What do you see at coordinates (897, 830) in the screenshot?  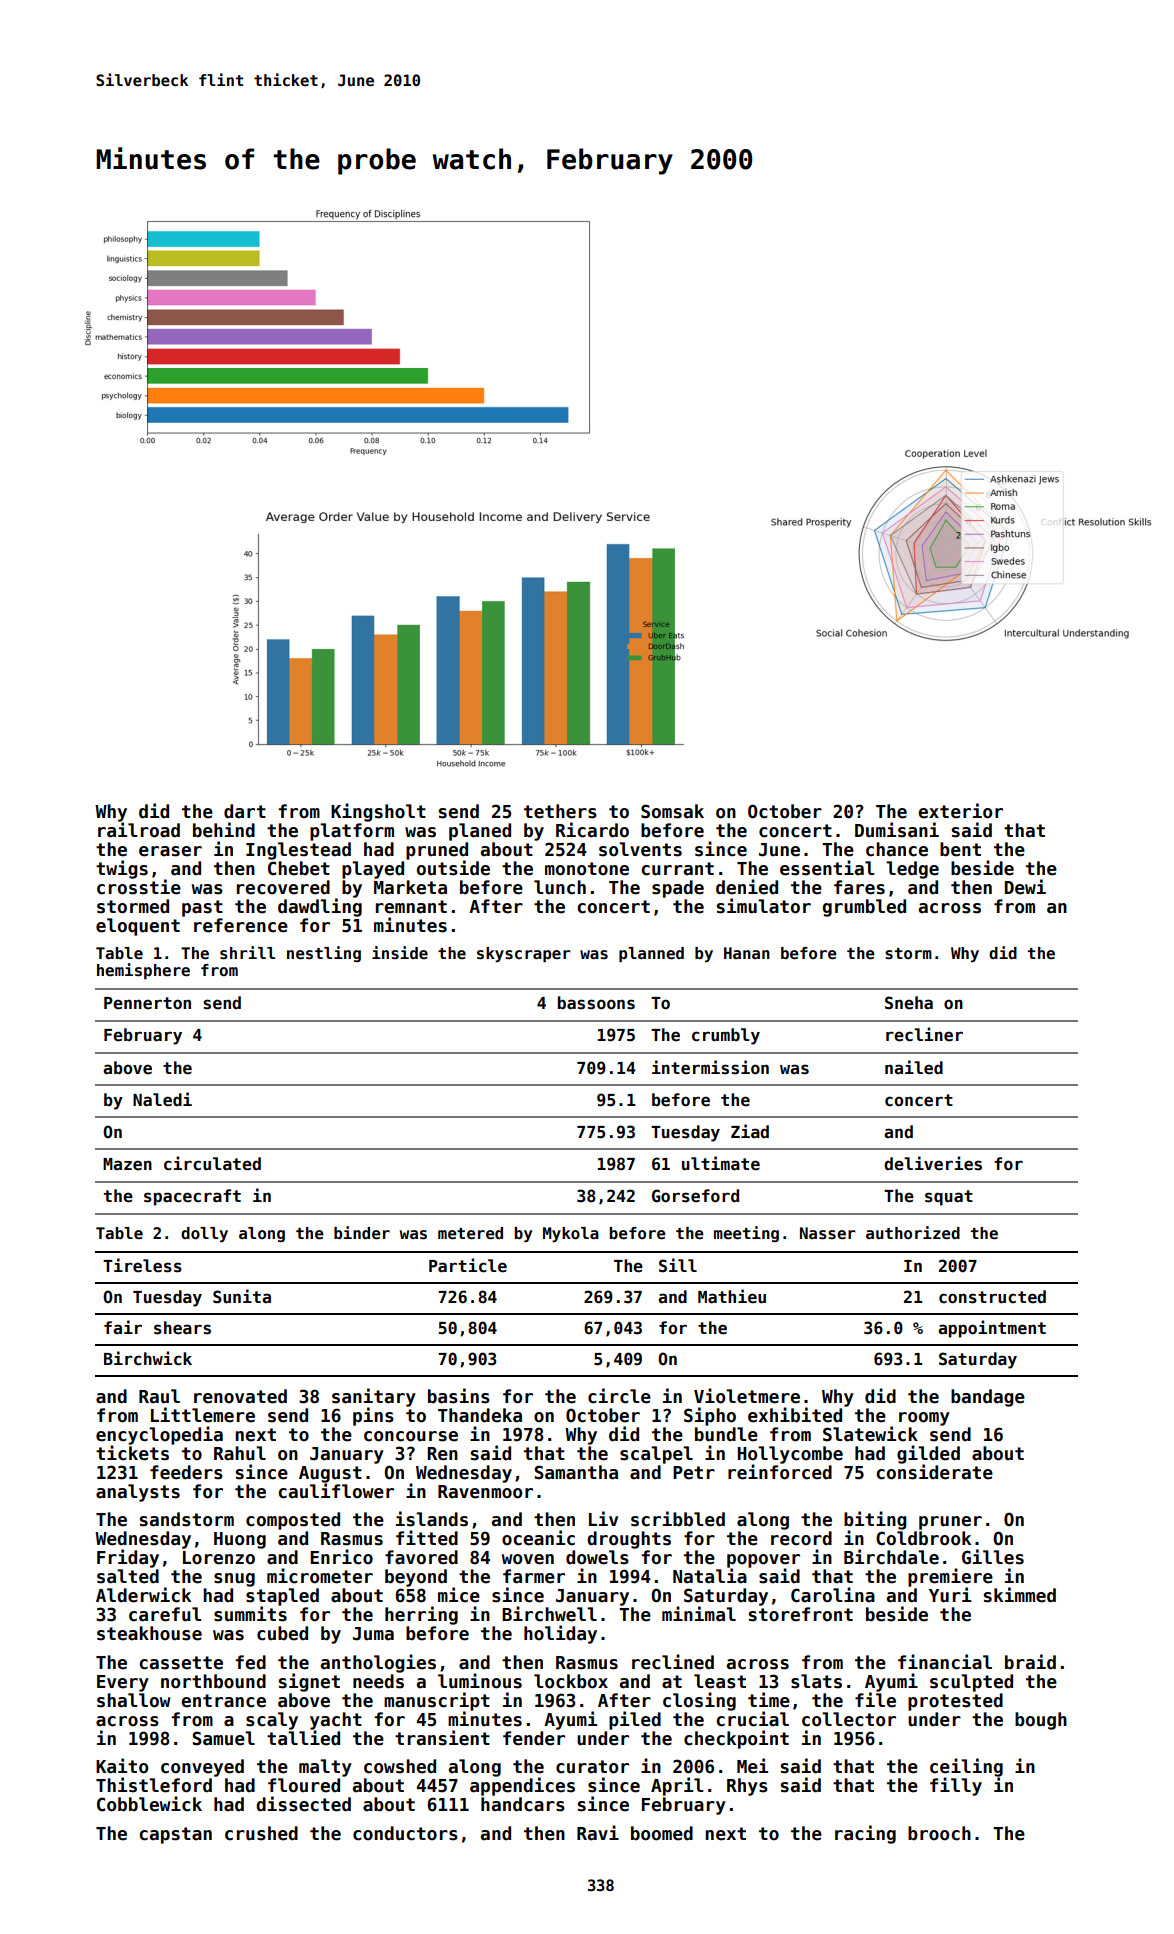 I see `Dumisani` at bounding box center [897, 830].
